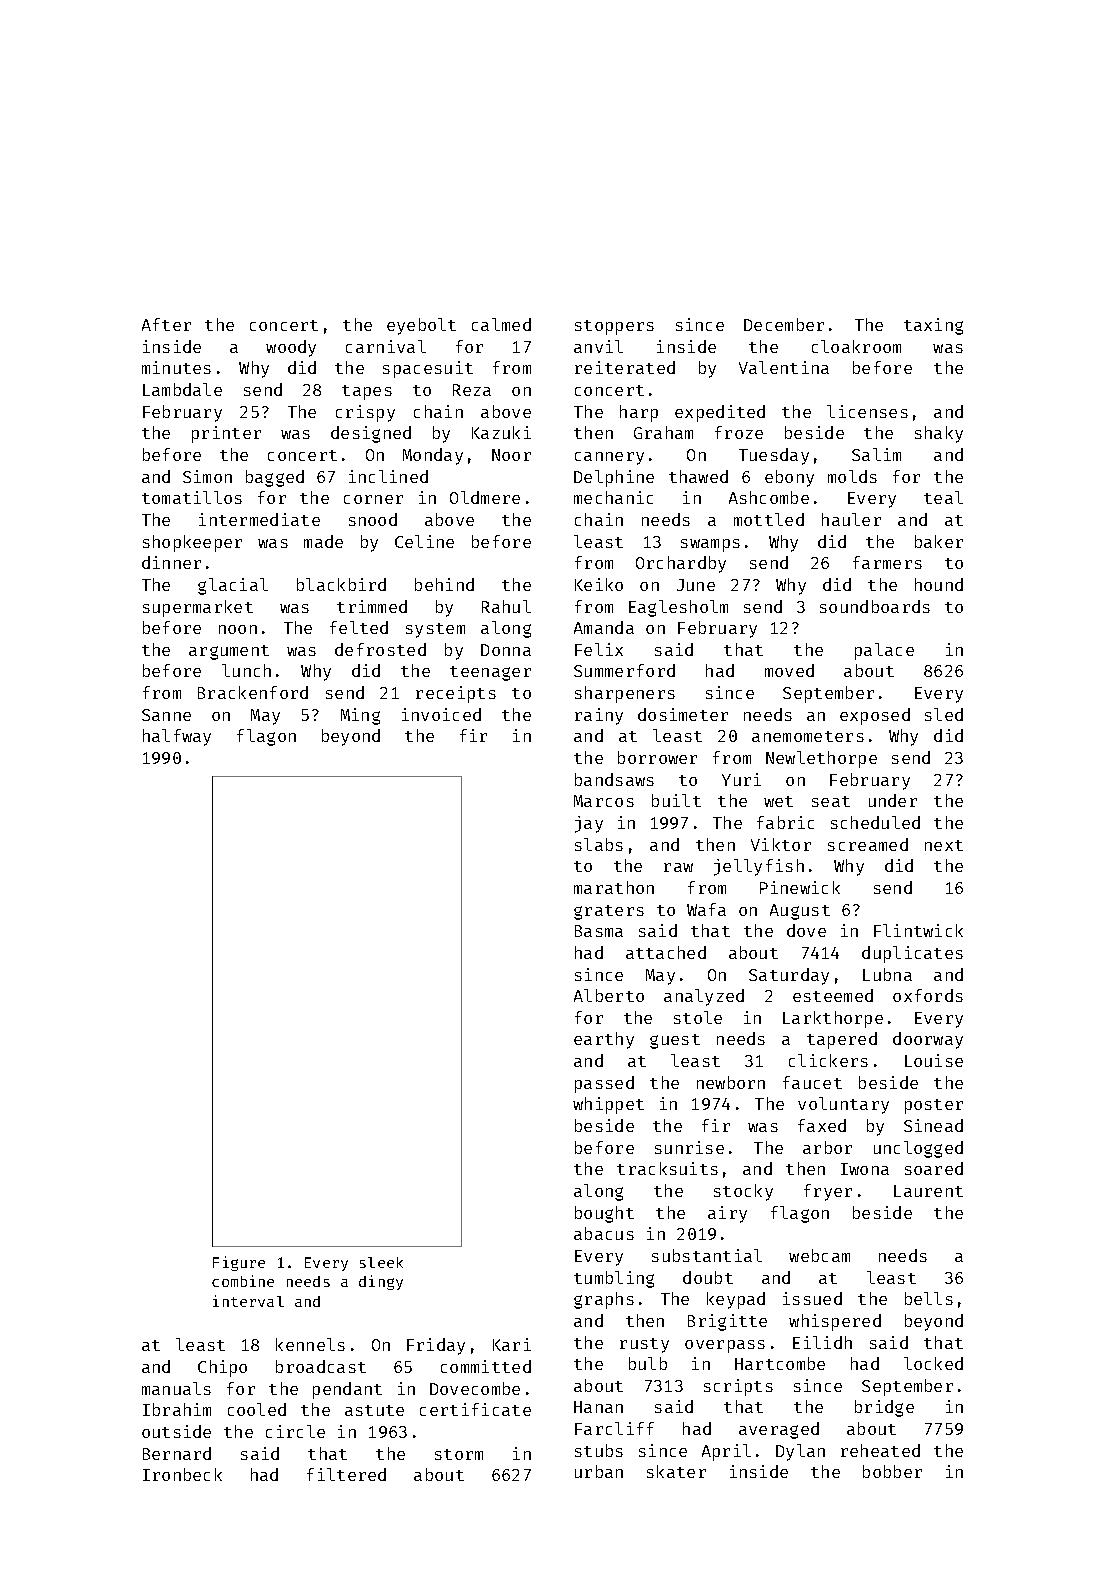  What do you see at coordinates (182, 1474) in the screenshot?
I see `Ironbeck` at bounding box center [182, 1474].
